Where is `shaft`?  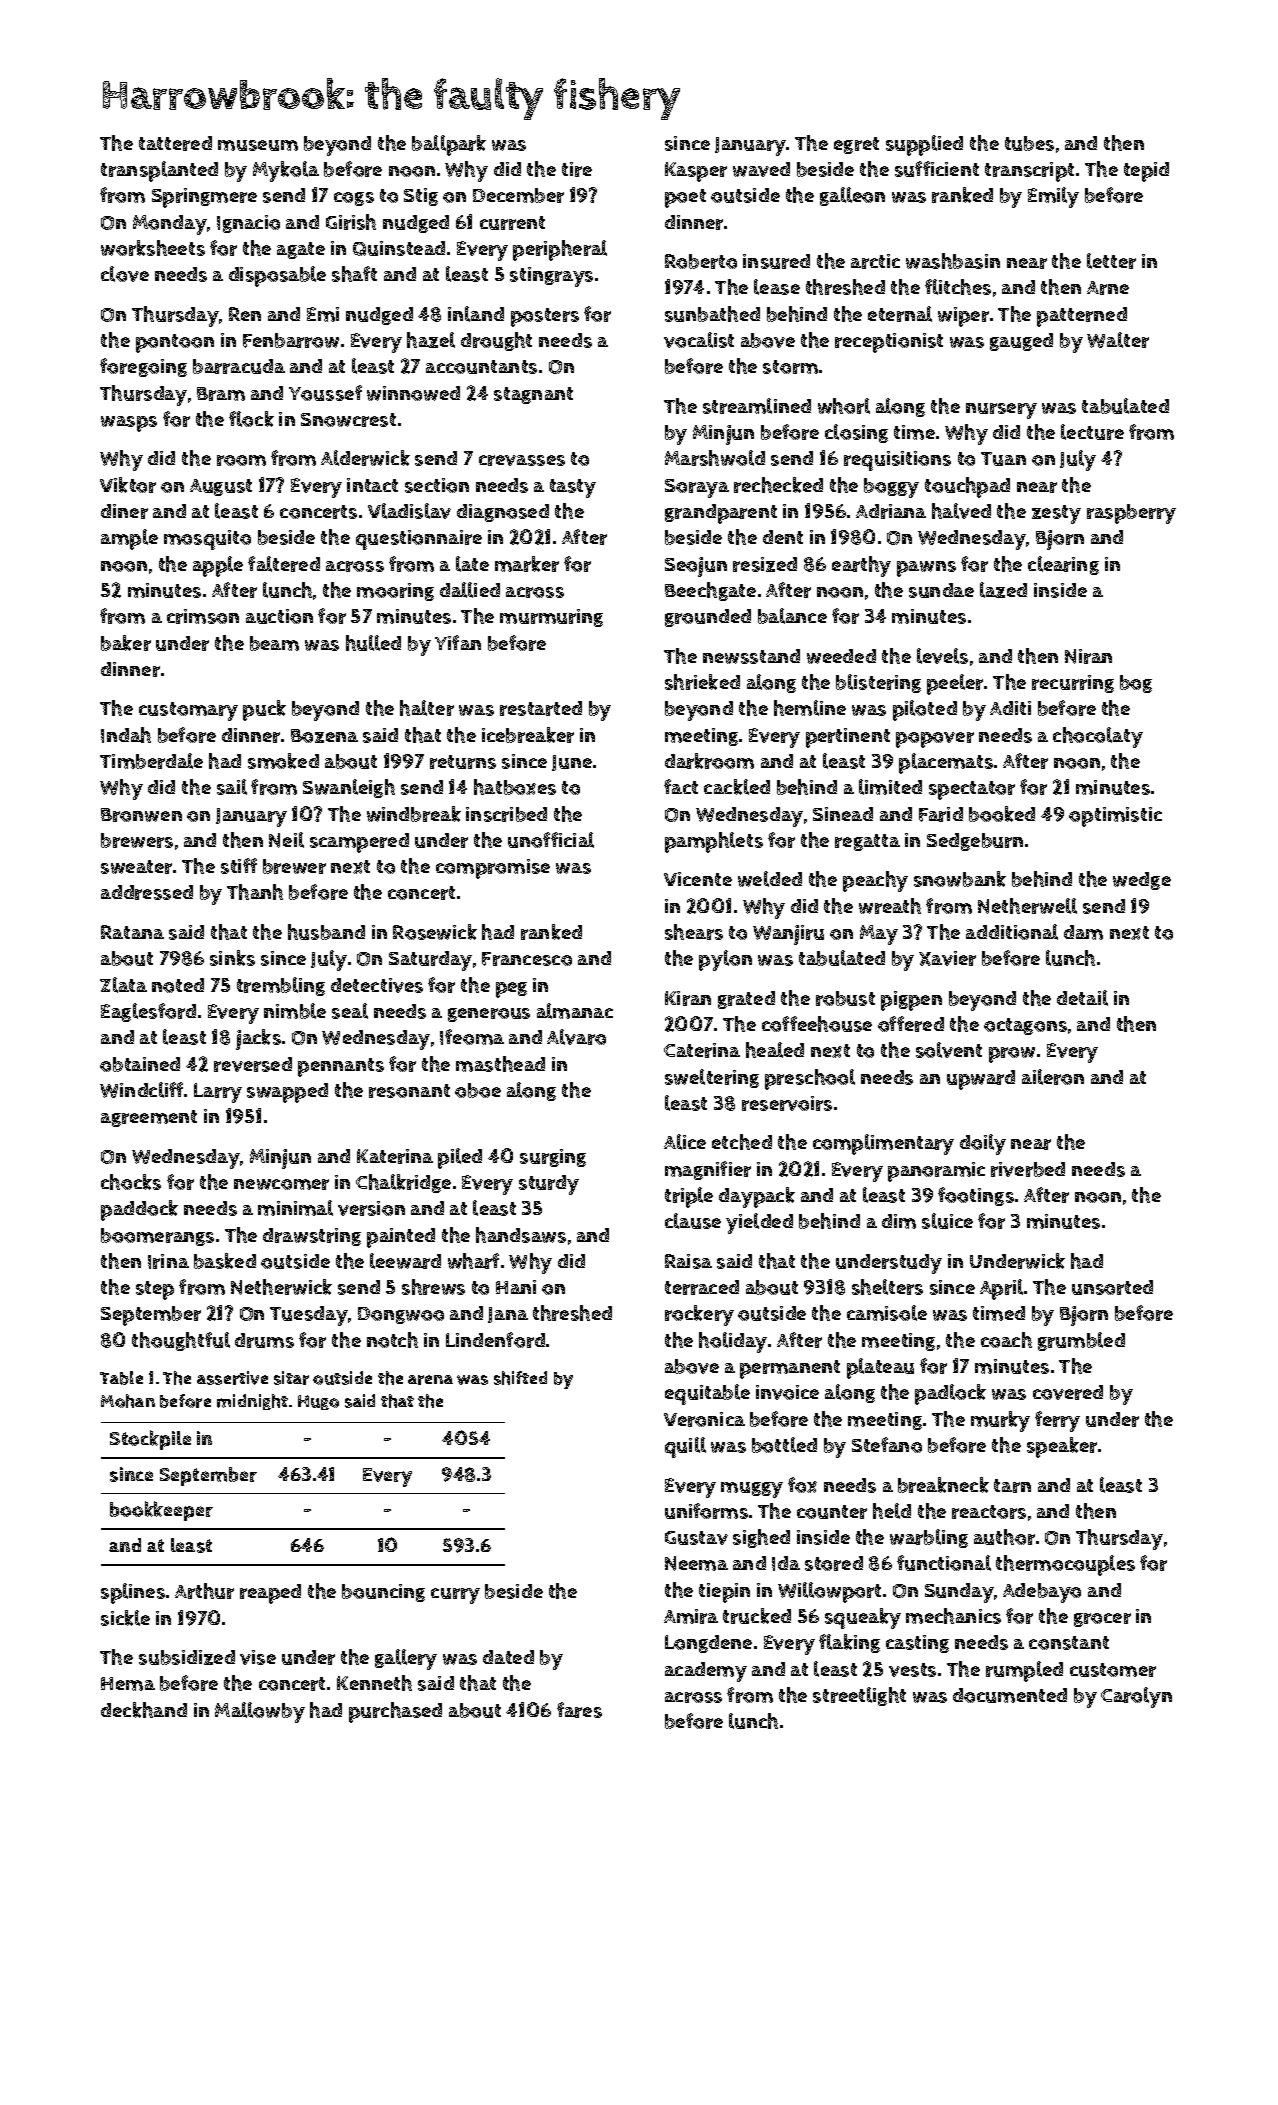 shaft is located at coordinates (354, 274).
